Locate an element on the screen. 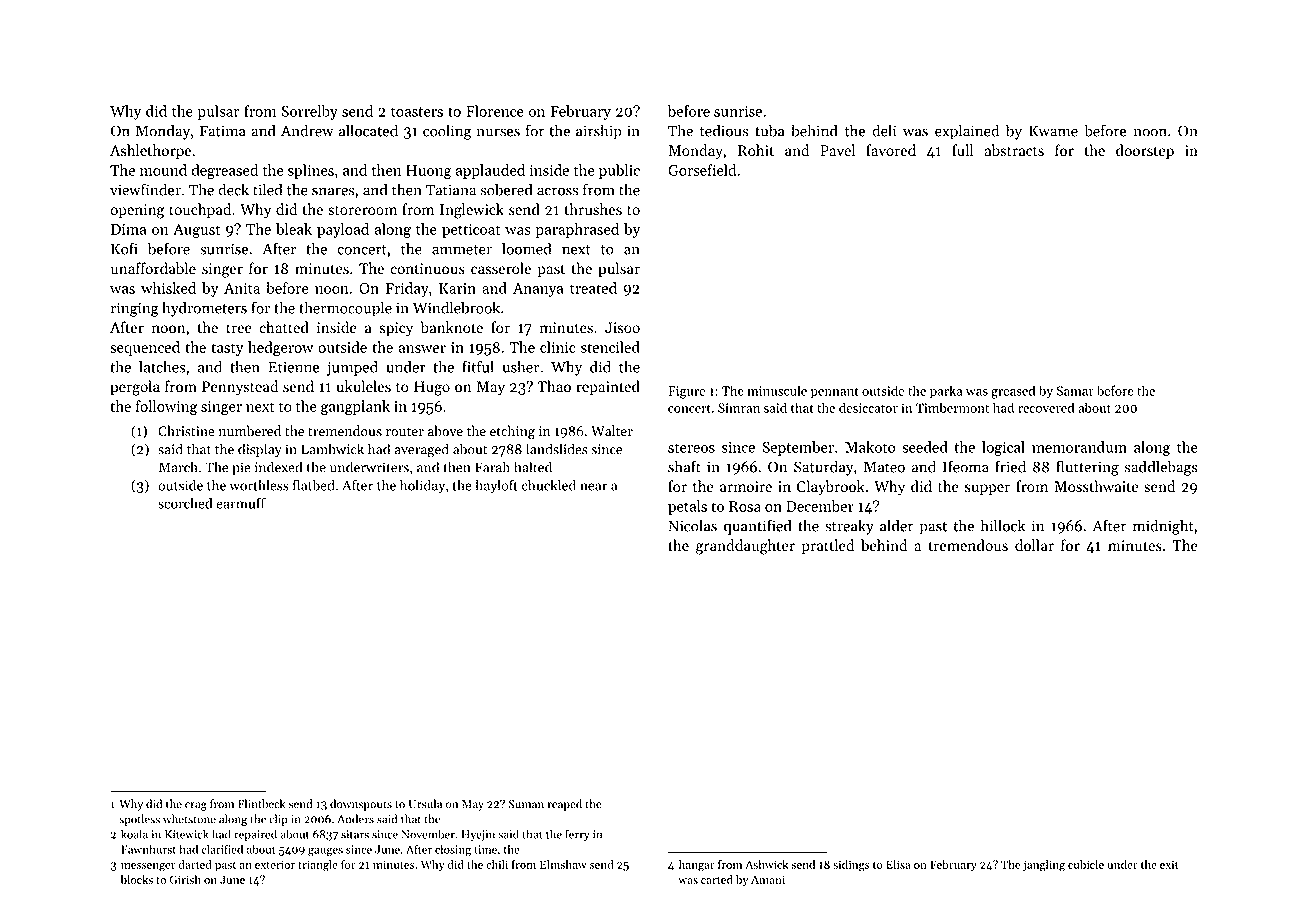 Image resolution: width=1308 pixels, height=924 pixels. tiled is located at coordinates (267, 189).
